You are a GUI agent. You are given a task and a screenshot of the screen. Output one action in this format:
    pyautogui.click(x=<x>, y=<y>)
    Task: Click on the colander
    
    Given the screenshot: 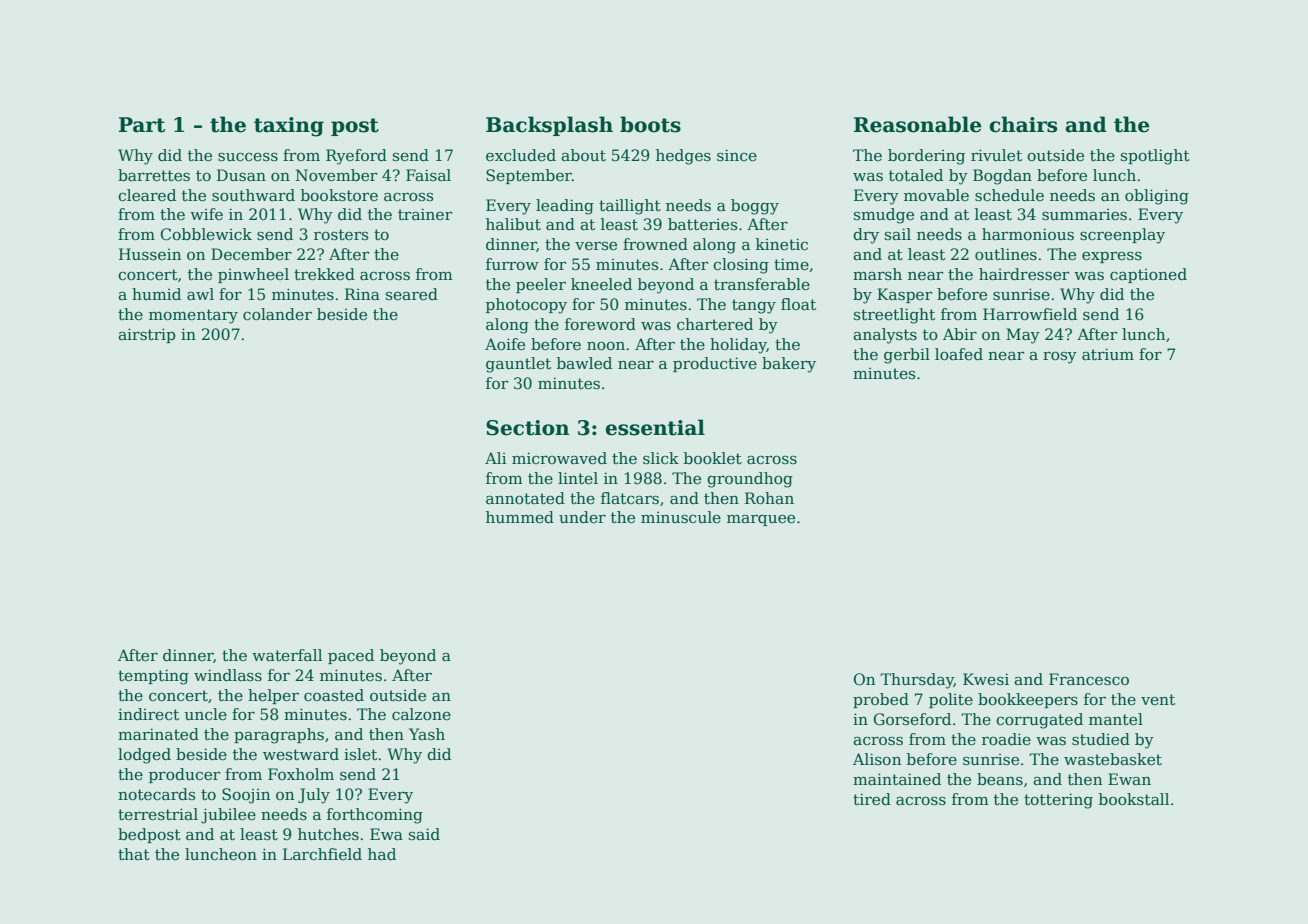 What is the action you would take?
    pyautogui.click(x=277, y=314)
